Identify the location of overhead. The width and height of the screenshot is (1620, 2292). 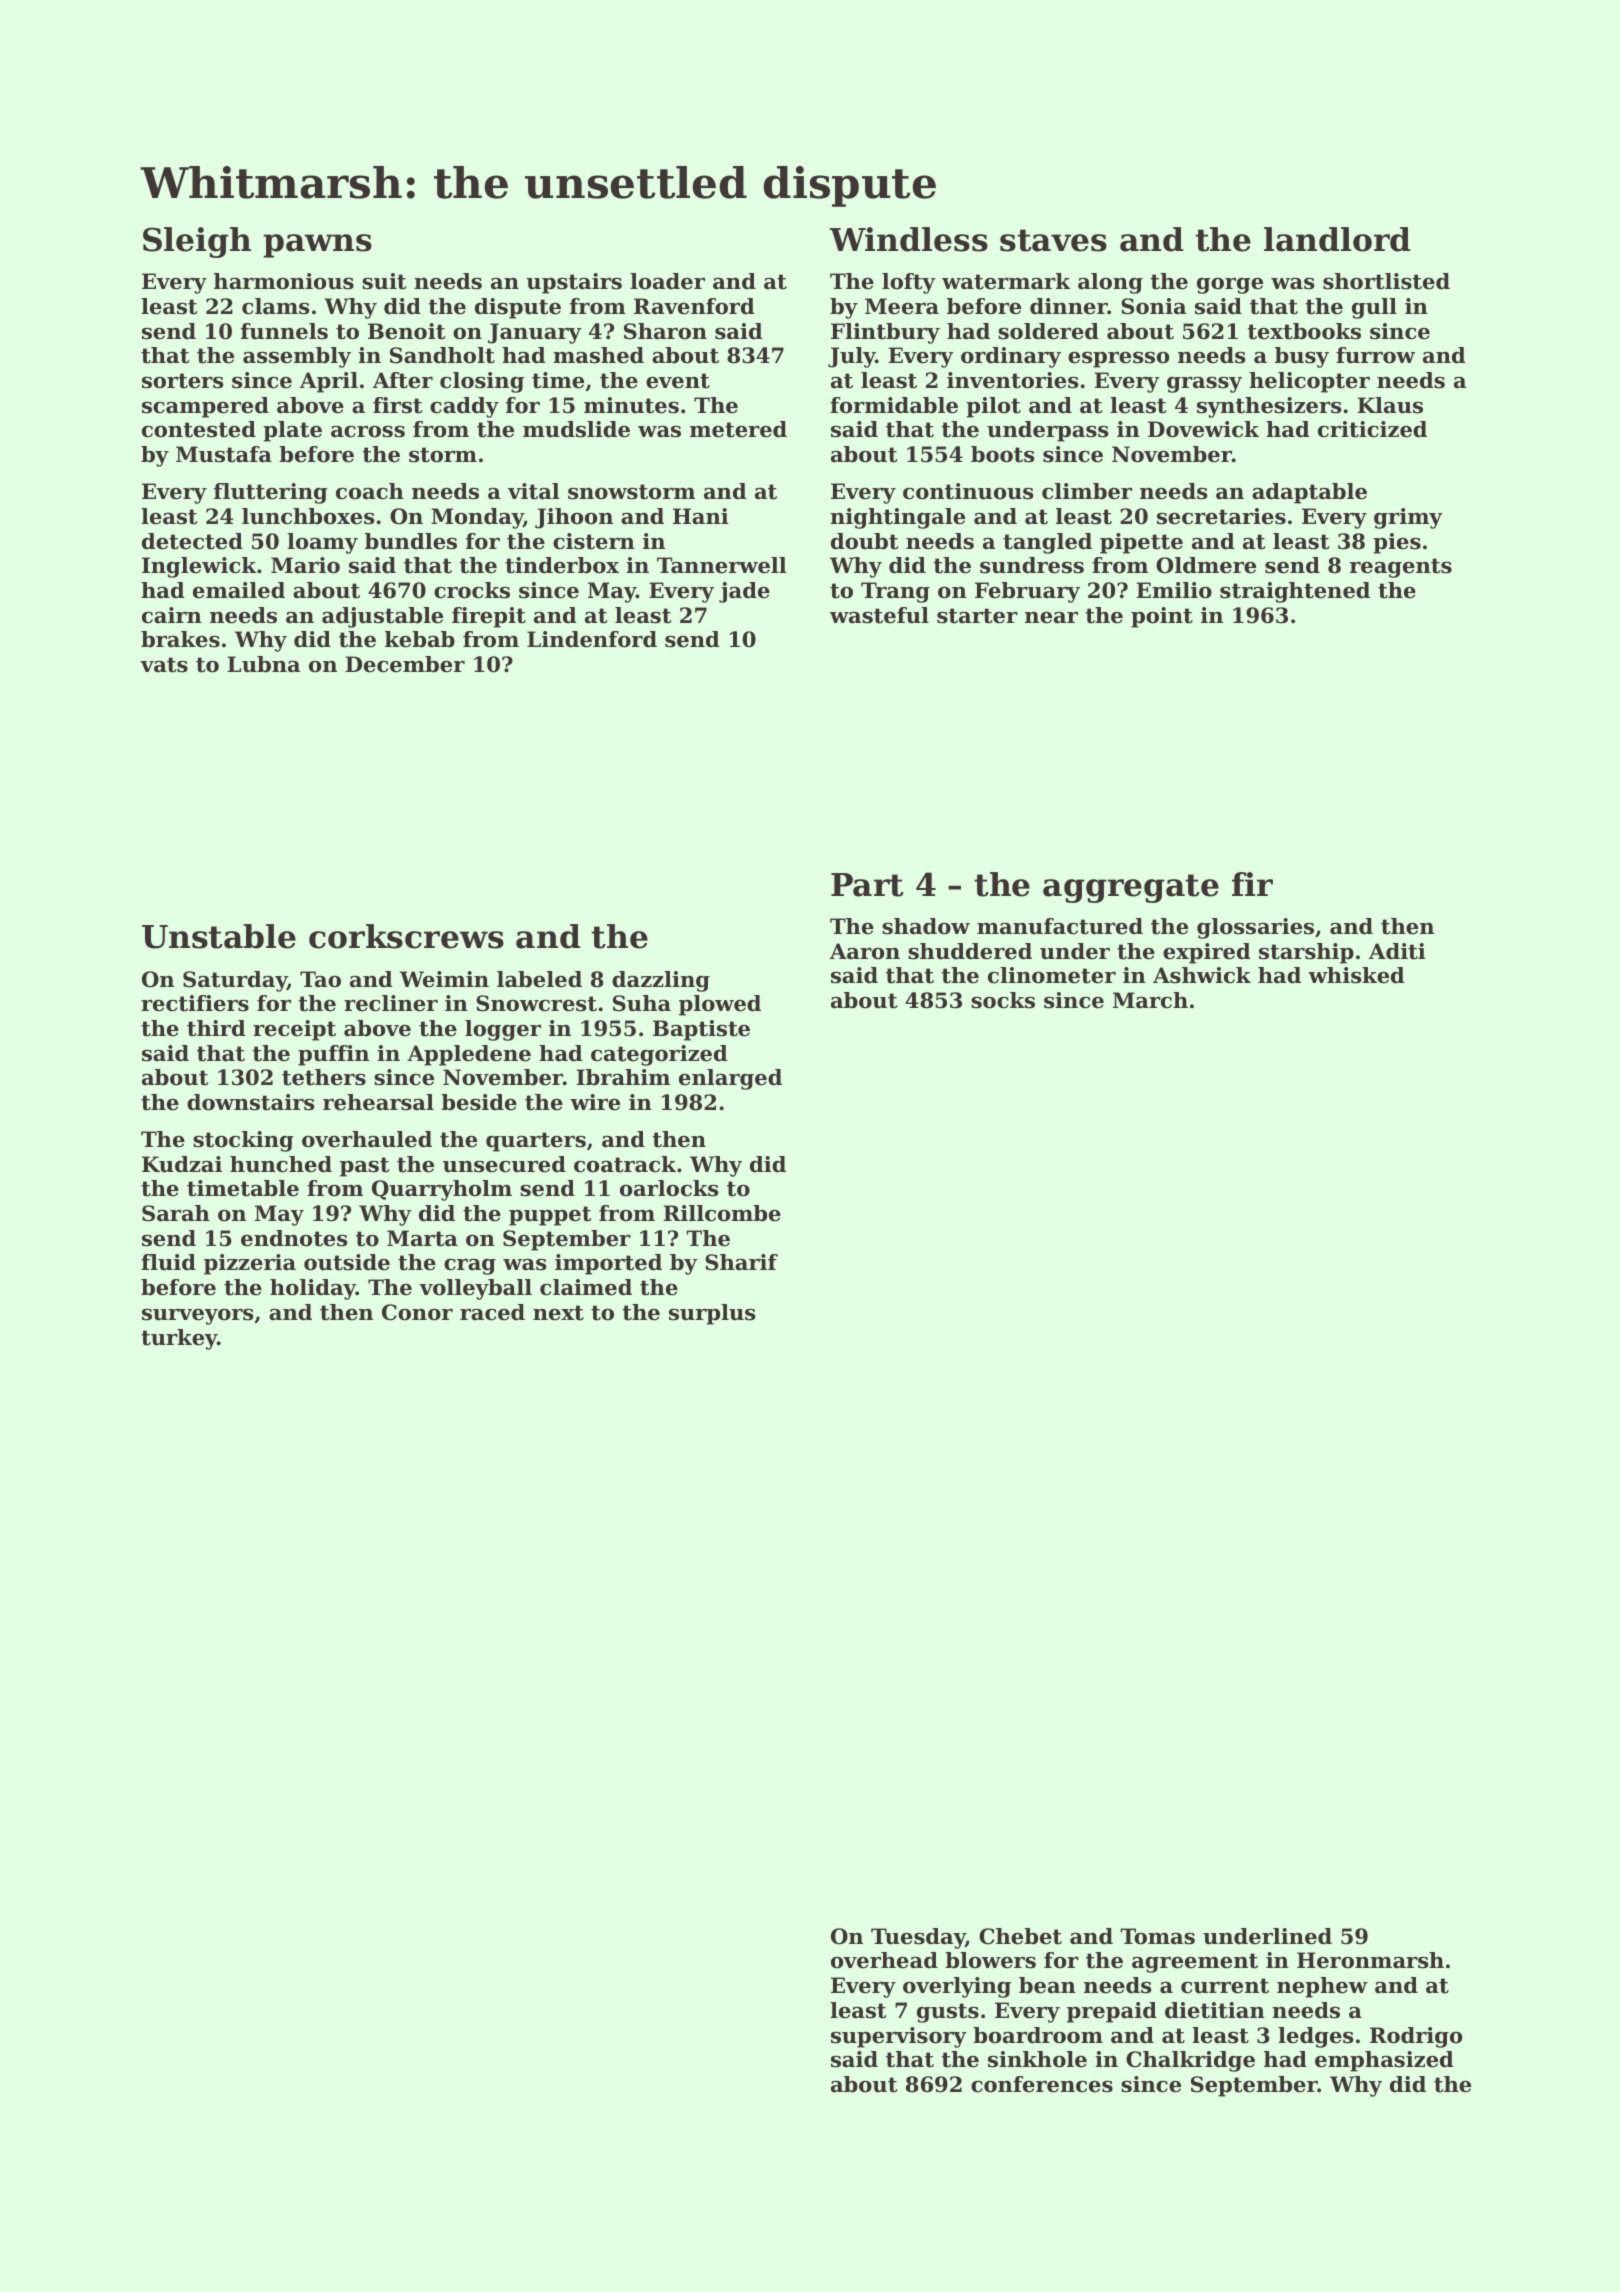
(884, 1960).
